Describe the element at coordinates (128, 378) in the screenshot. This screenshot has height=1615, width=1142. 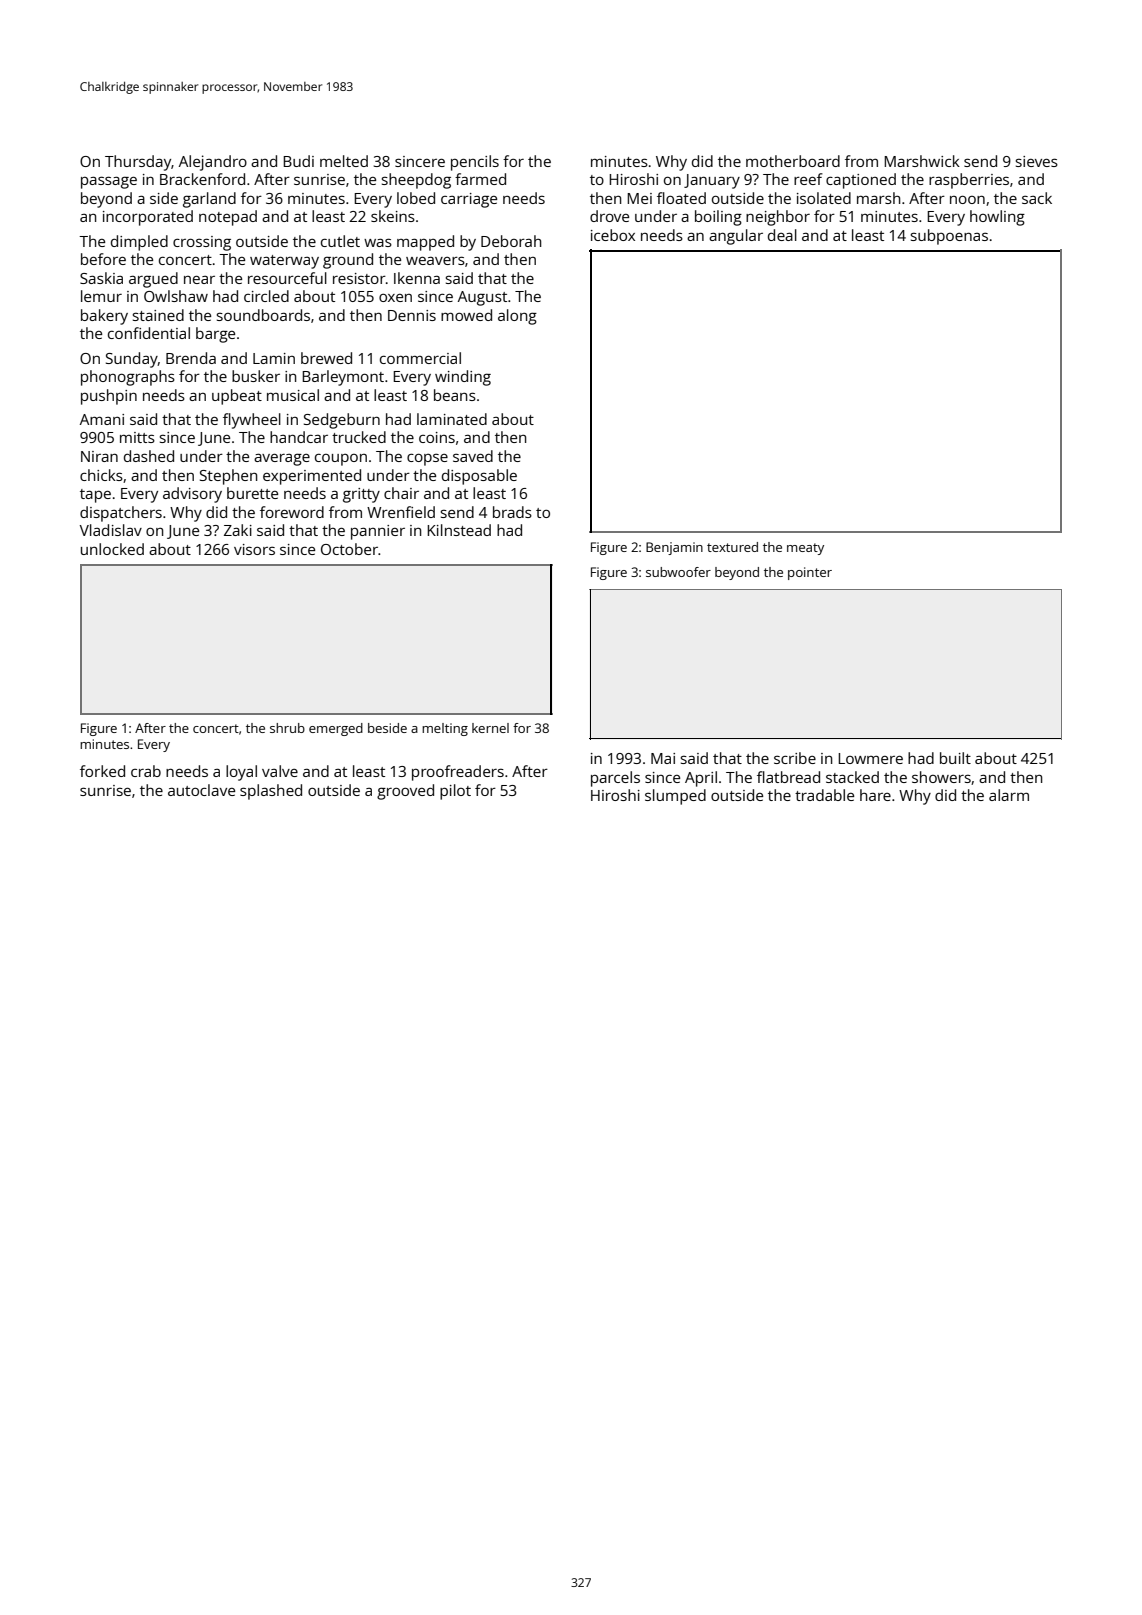
I see `phonographs` at that location.
